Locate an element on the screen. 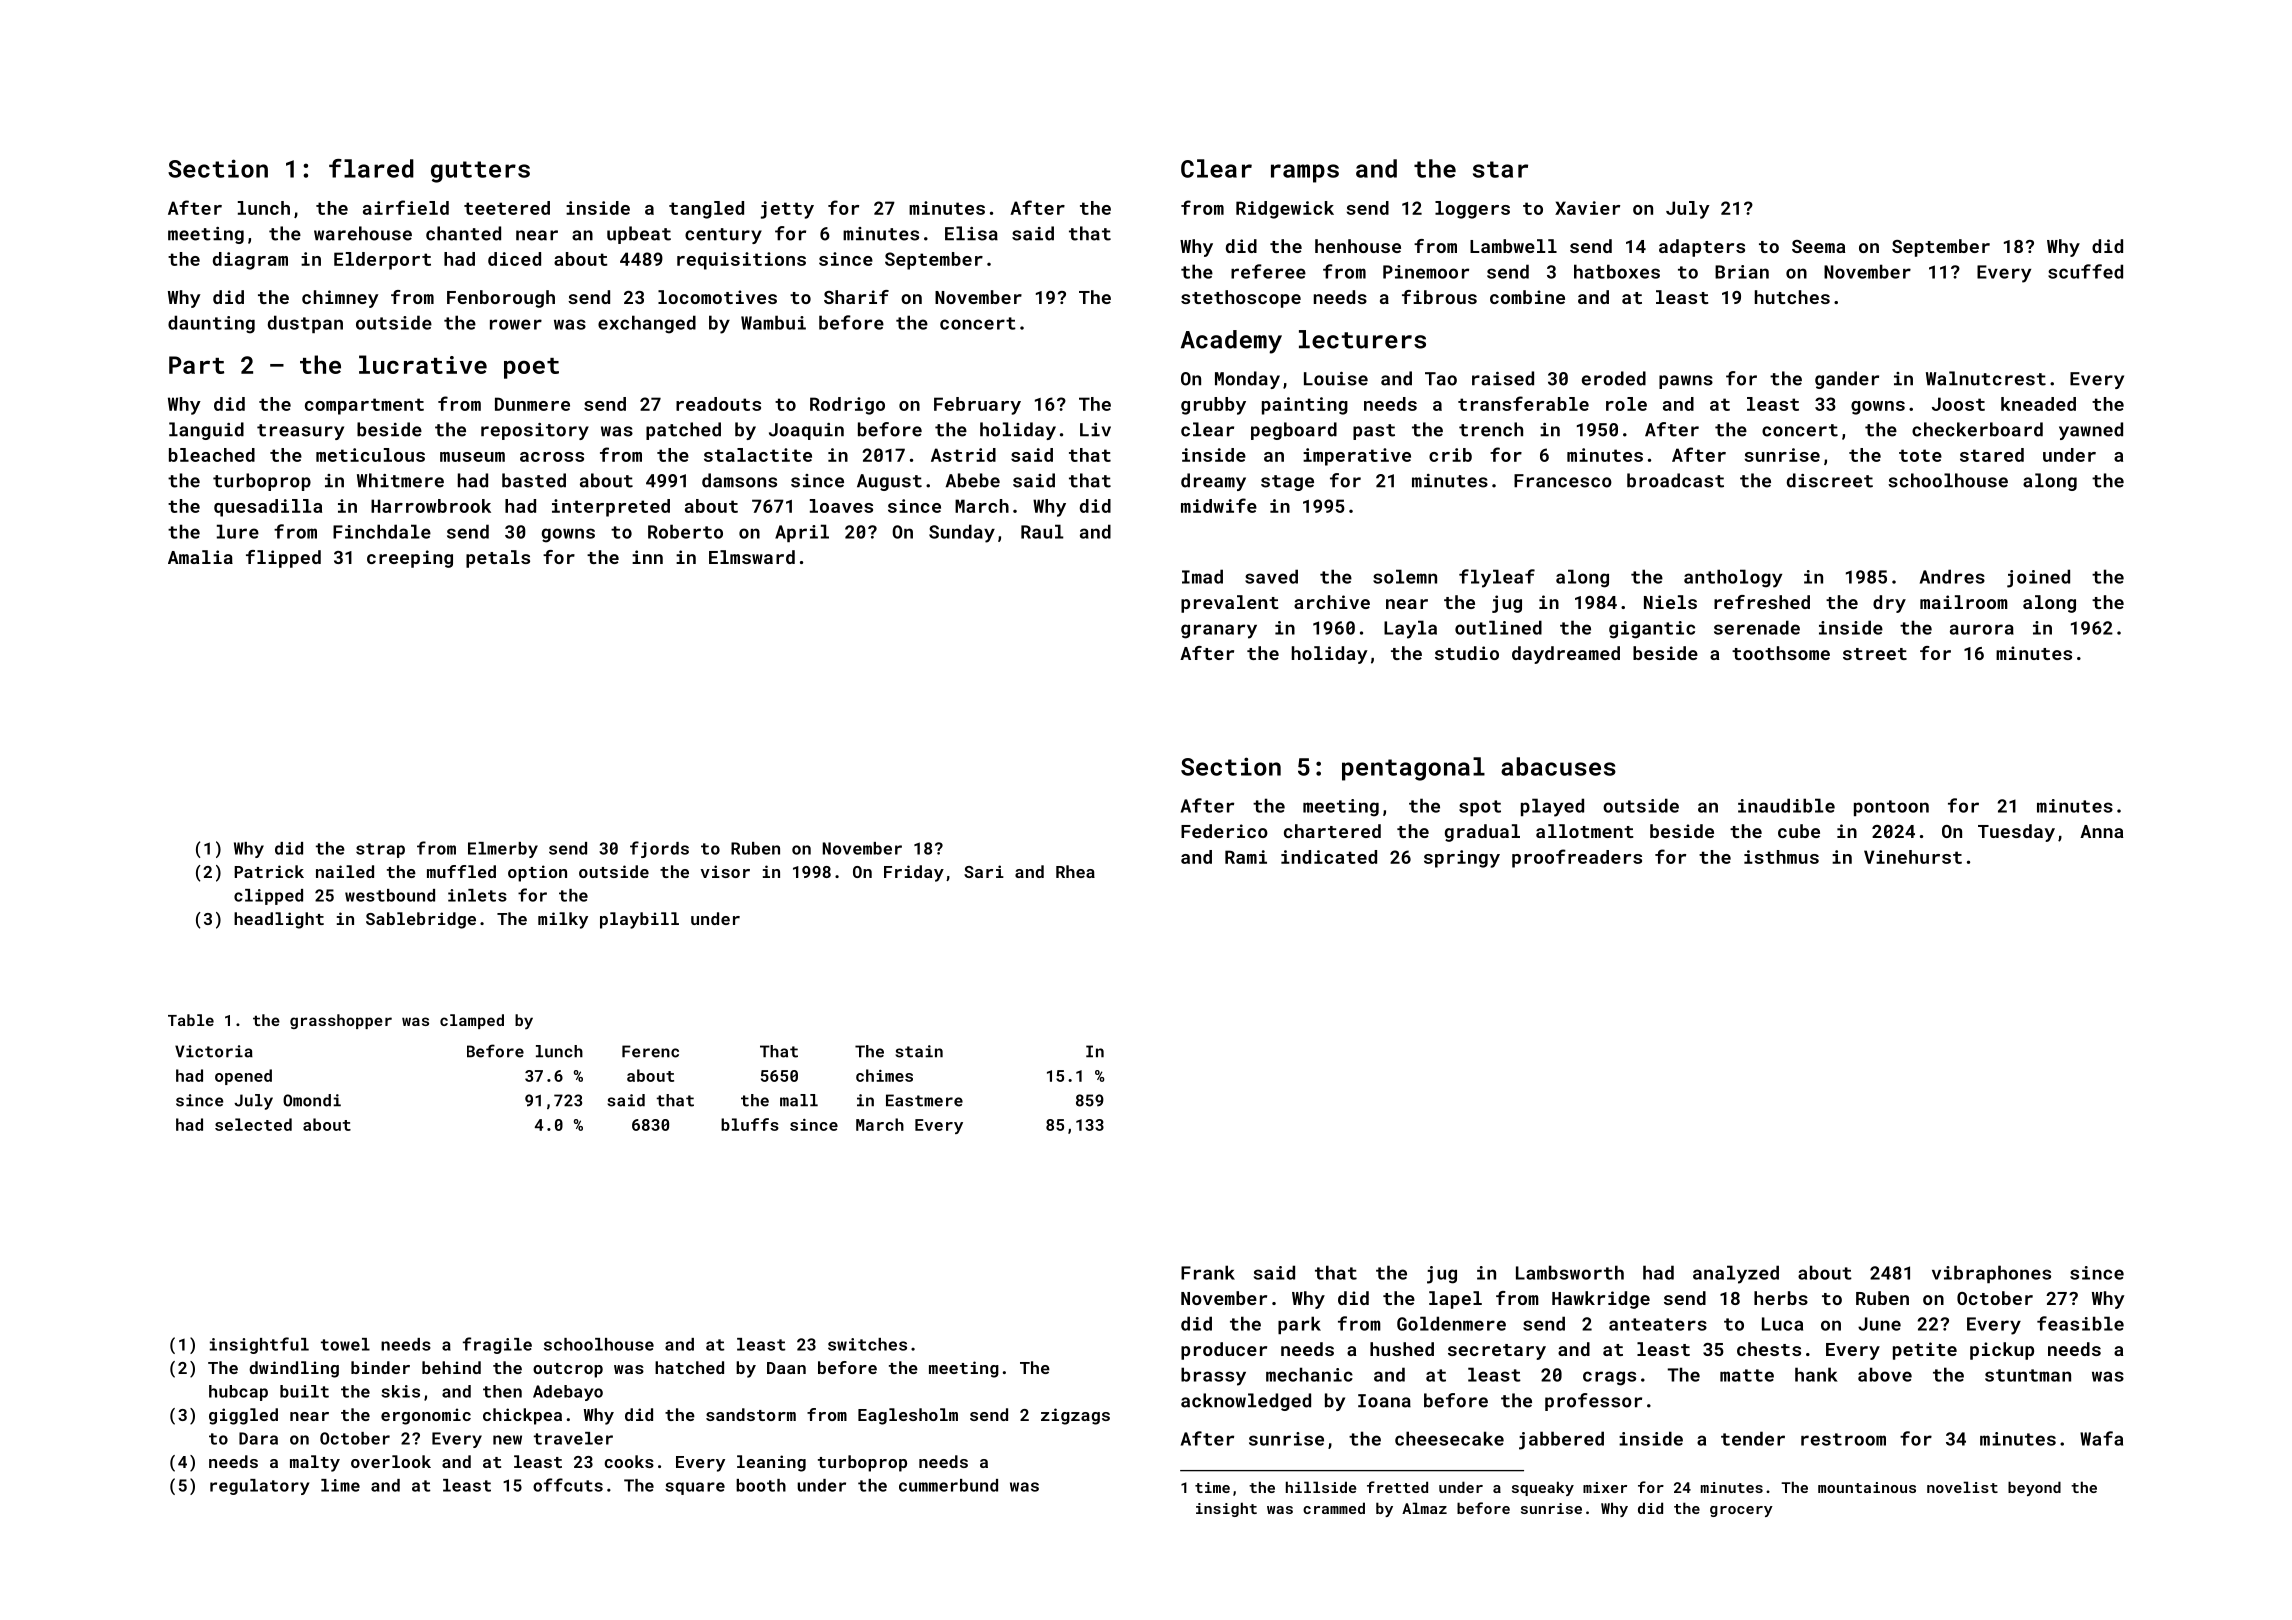 The height and width of the screenshot is (1620, 2292). bluffs is located at coordinates (750, 1124).
